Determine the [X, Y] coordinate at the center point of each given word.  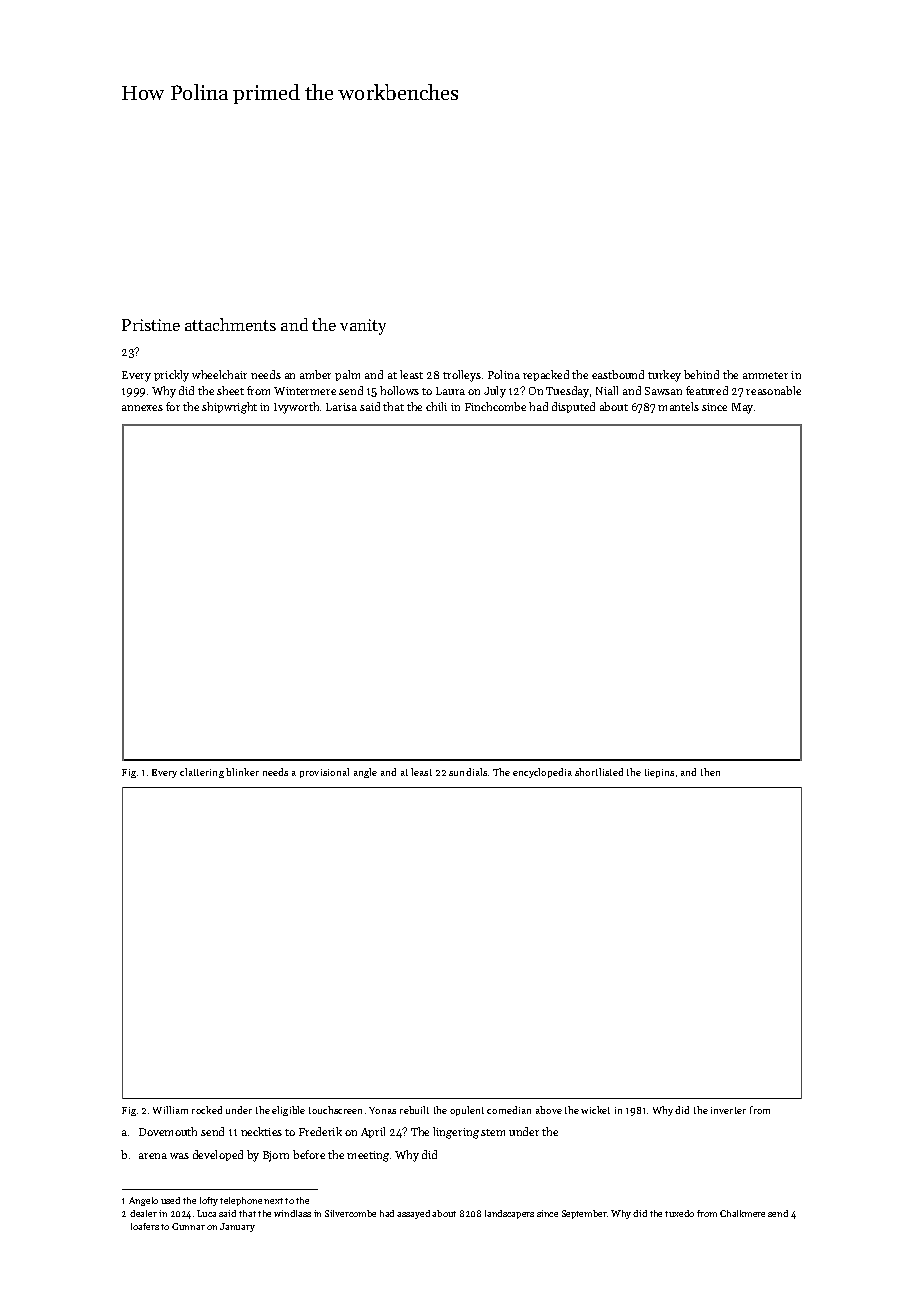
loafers [145, 1226]
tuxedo [679, 1213]
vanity [363, 327]
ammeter [765, 375]
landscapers [509, 1214]
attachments [230, 324]
